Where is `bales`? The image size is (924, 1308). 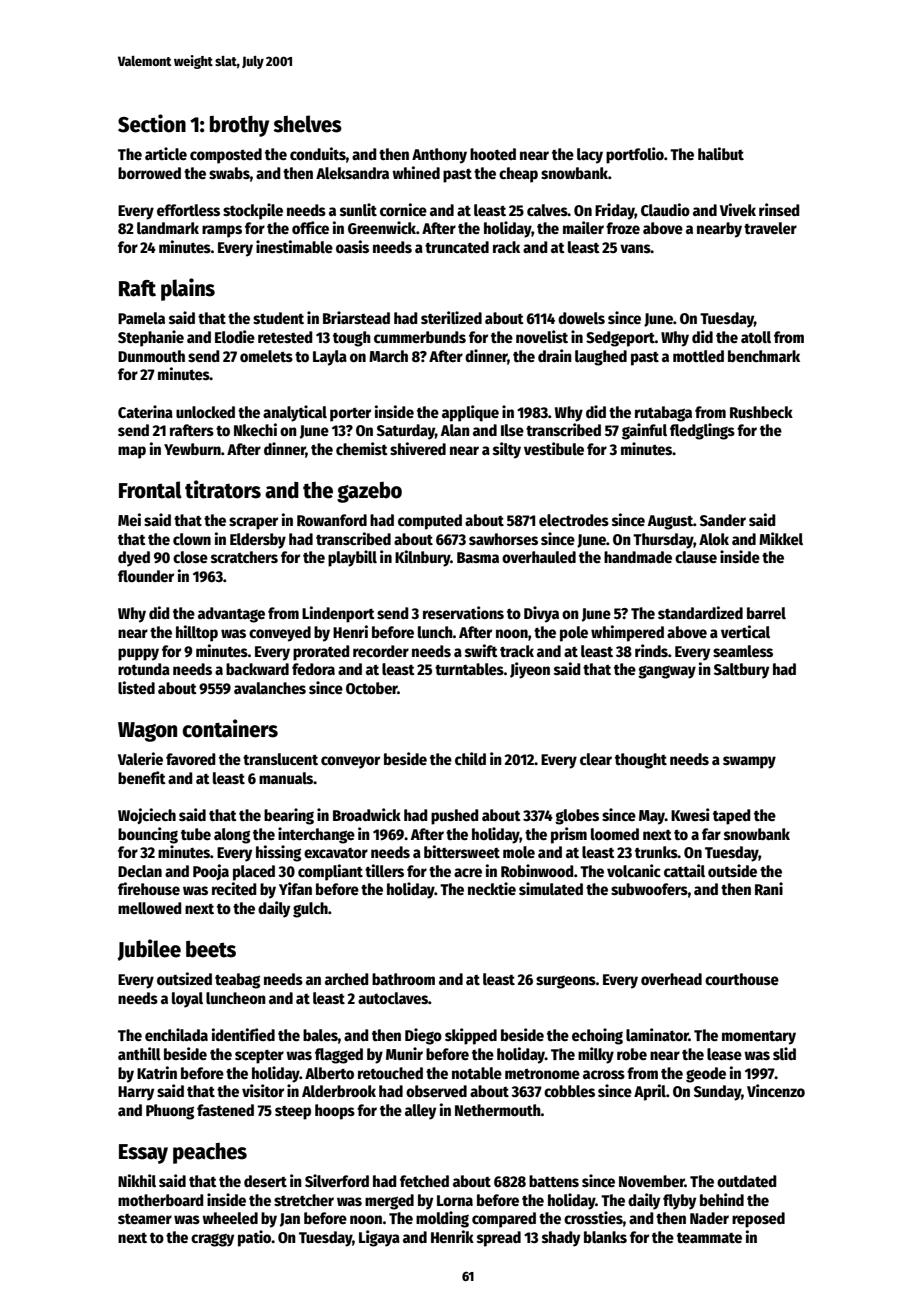 bales is located at coordinates (320, 1035).
